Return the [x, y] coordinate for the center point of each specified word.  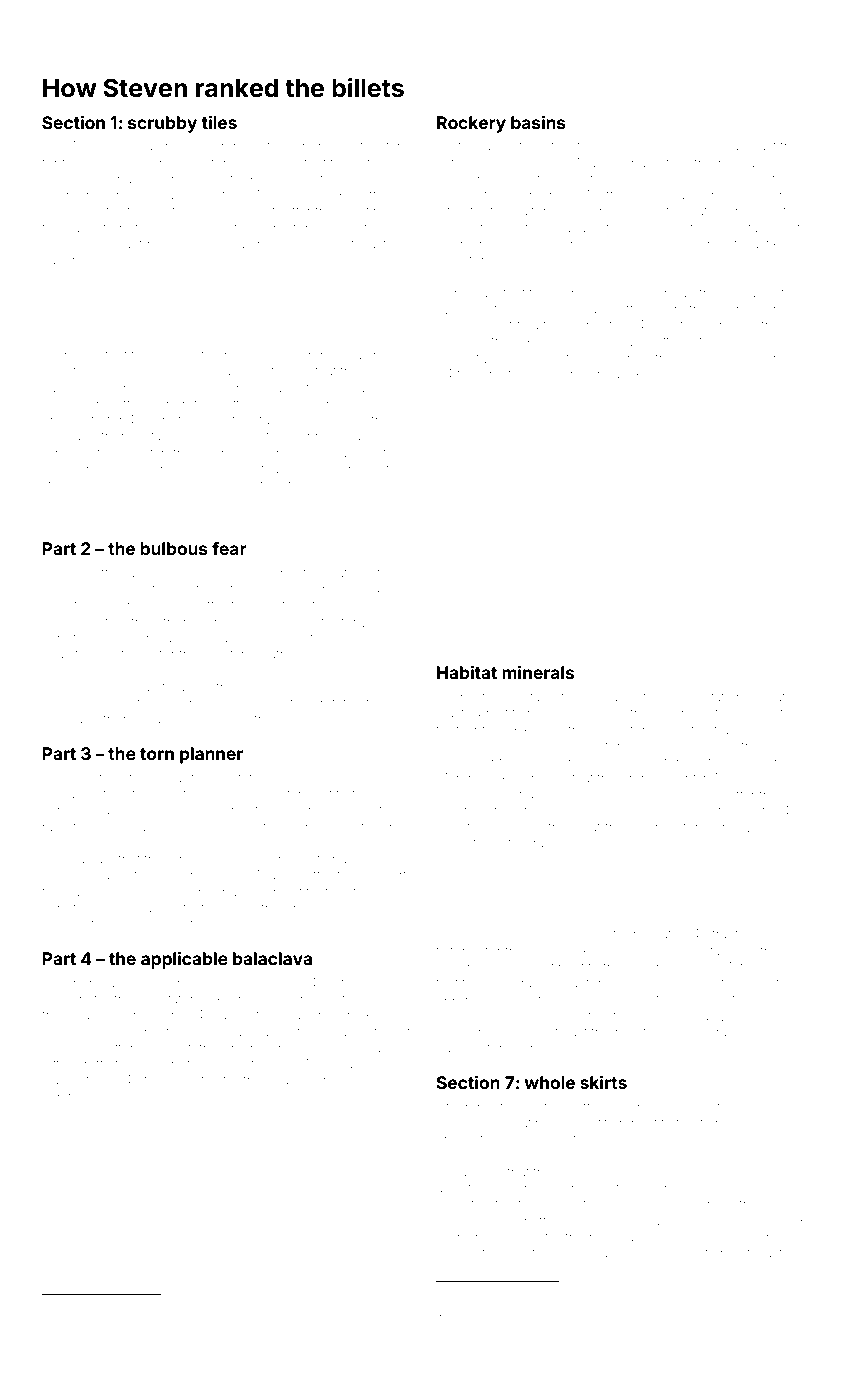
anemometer [81, 622]
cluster [316, 622]
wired [766, 1221]
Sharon [476, 1332]
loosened [525, 164]
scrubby [162, 124]
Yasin [121, 1332]
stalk [722, 713]
